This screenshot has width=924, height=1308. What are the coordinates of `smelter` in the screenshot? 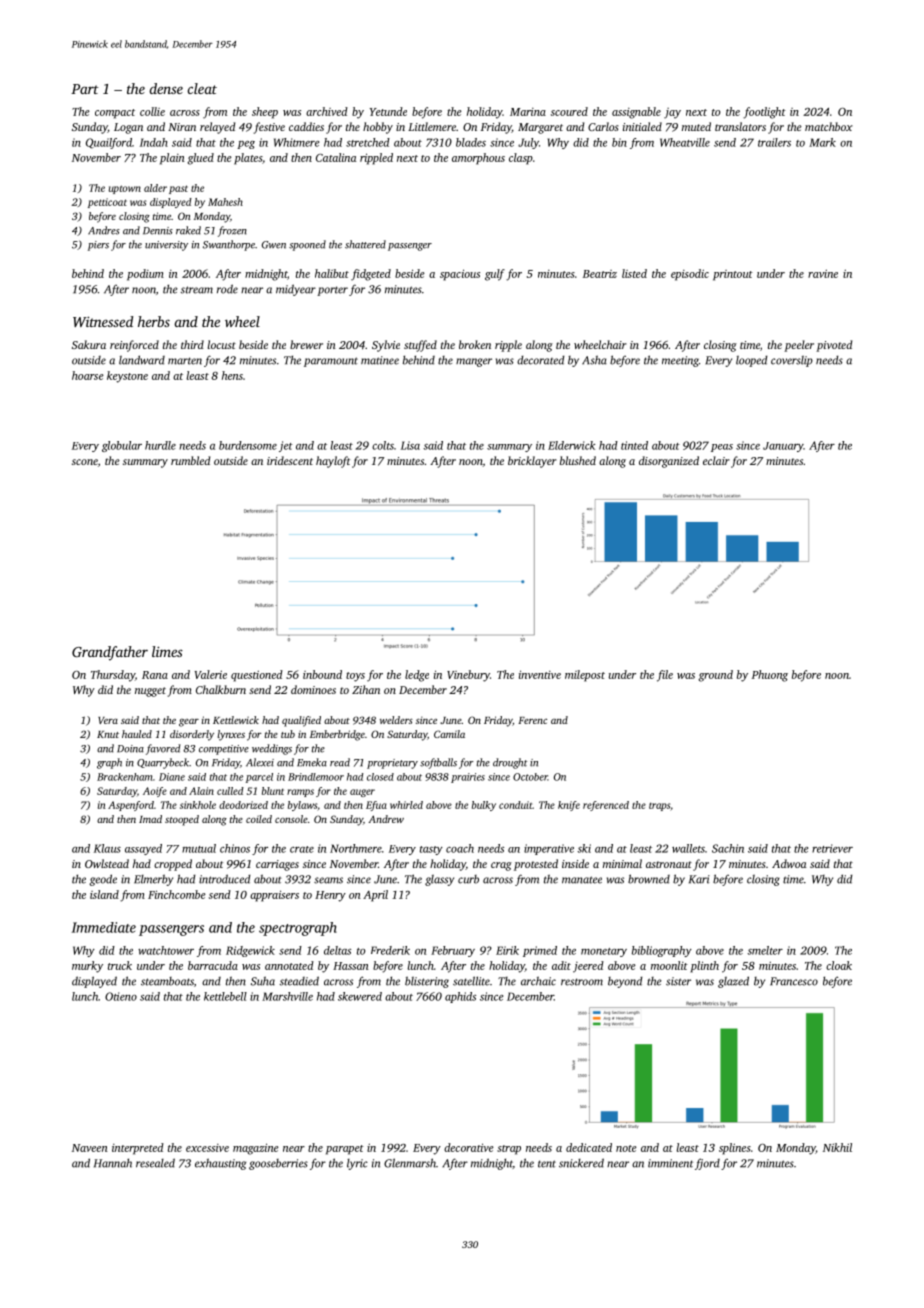 It's located at (765, 950).
